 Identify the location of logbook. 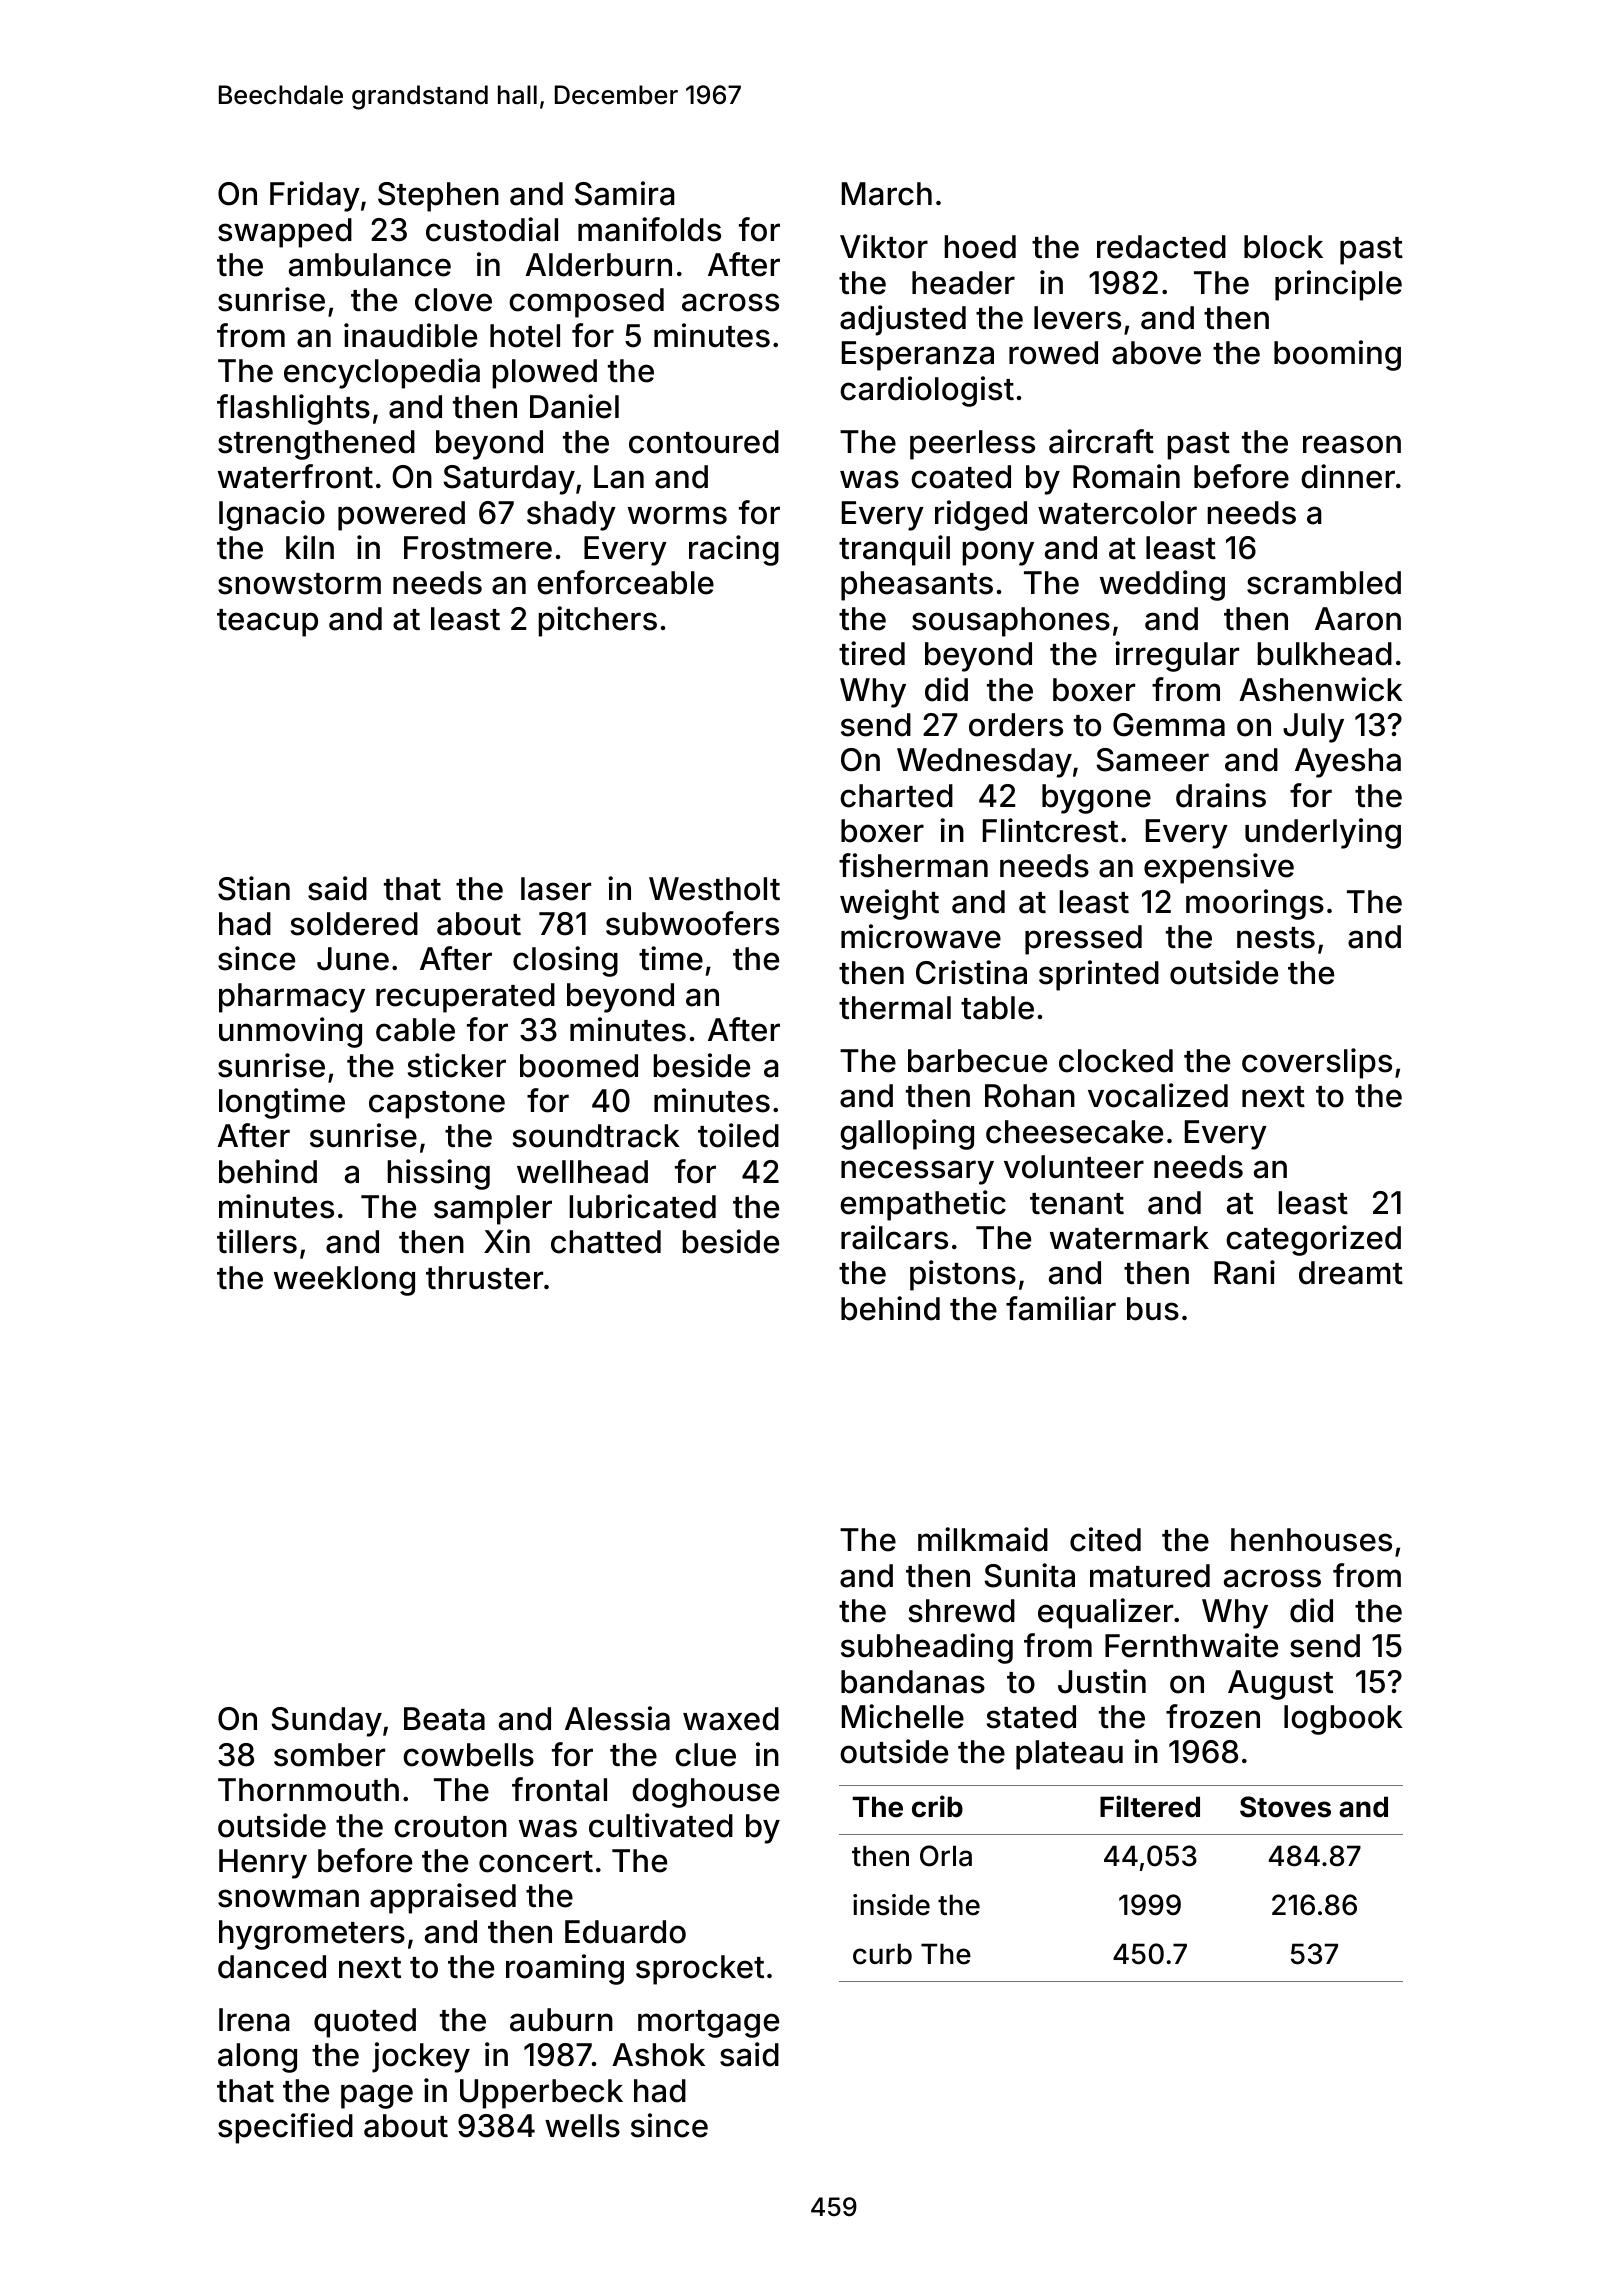
(1343, 1720).
